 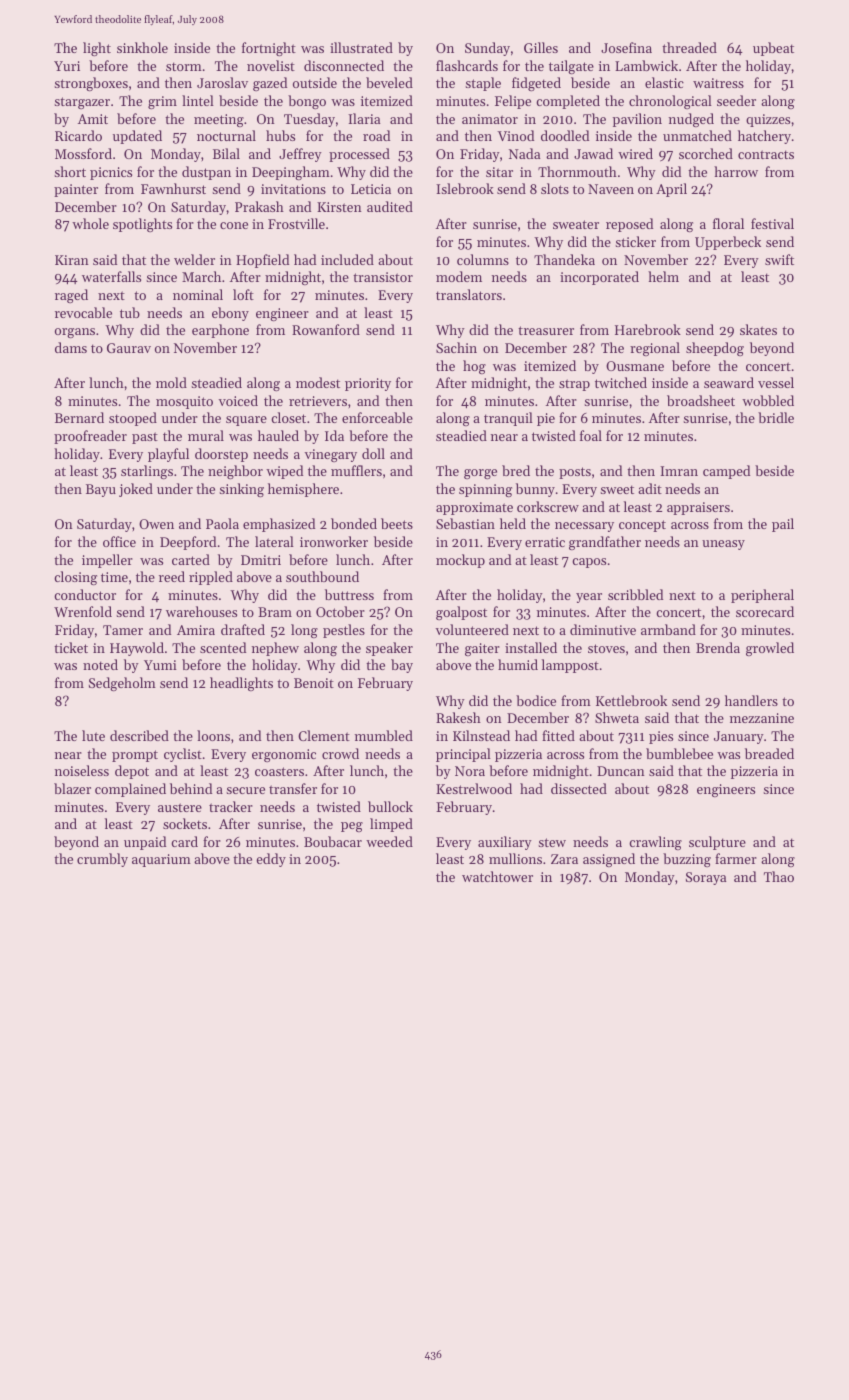 I want to click on vinegary, so click(x=331, y=455).
